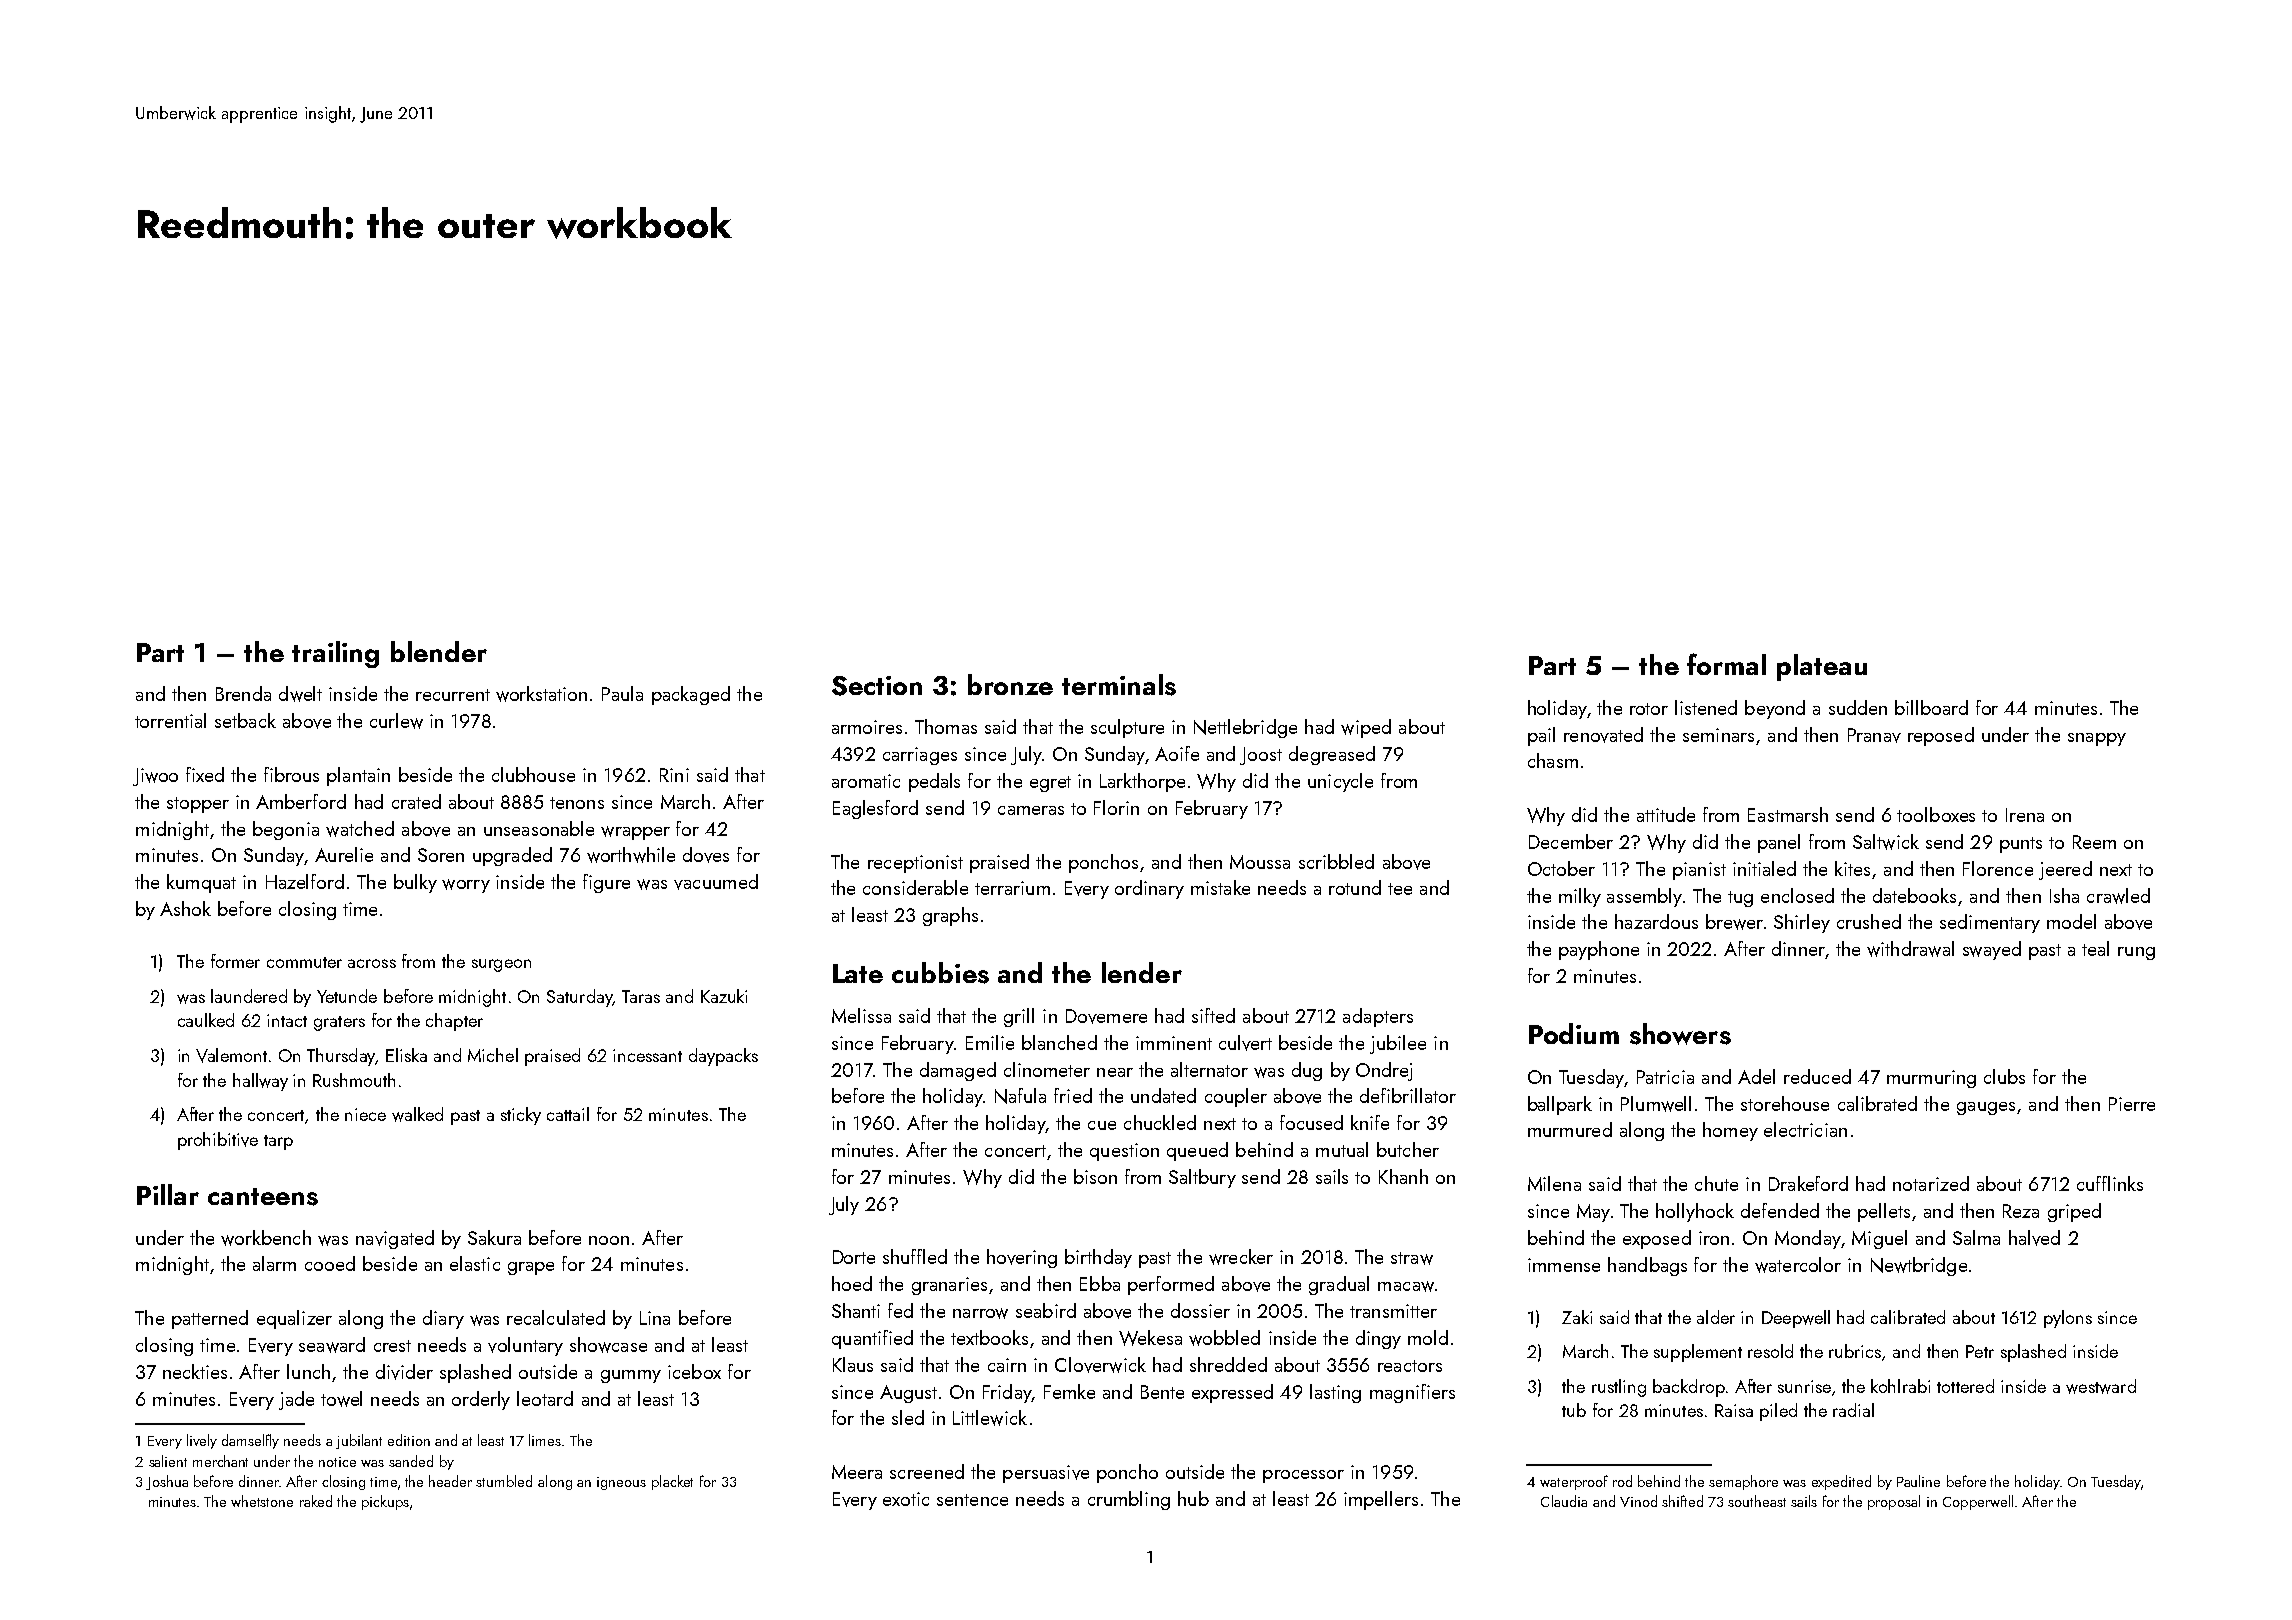 The image size is (2292, 1620). I want to click on navigated, so click(395, 1239).
